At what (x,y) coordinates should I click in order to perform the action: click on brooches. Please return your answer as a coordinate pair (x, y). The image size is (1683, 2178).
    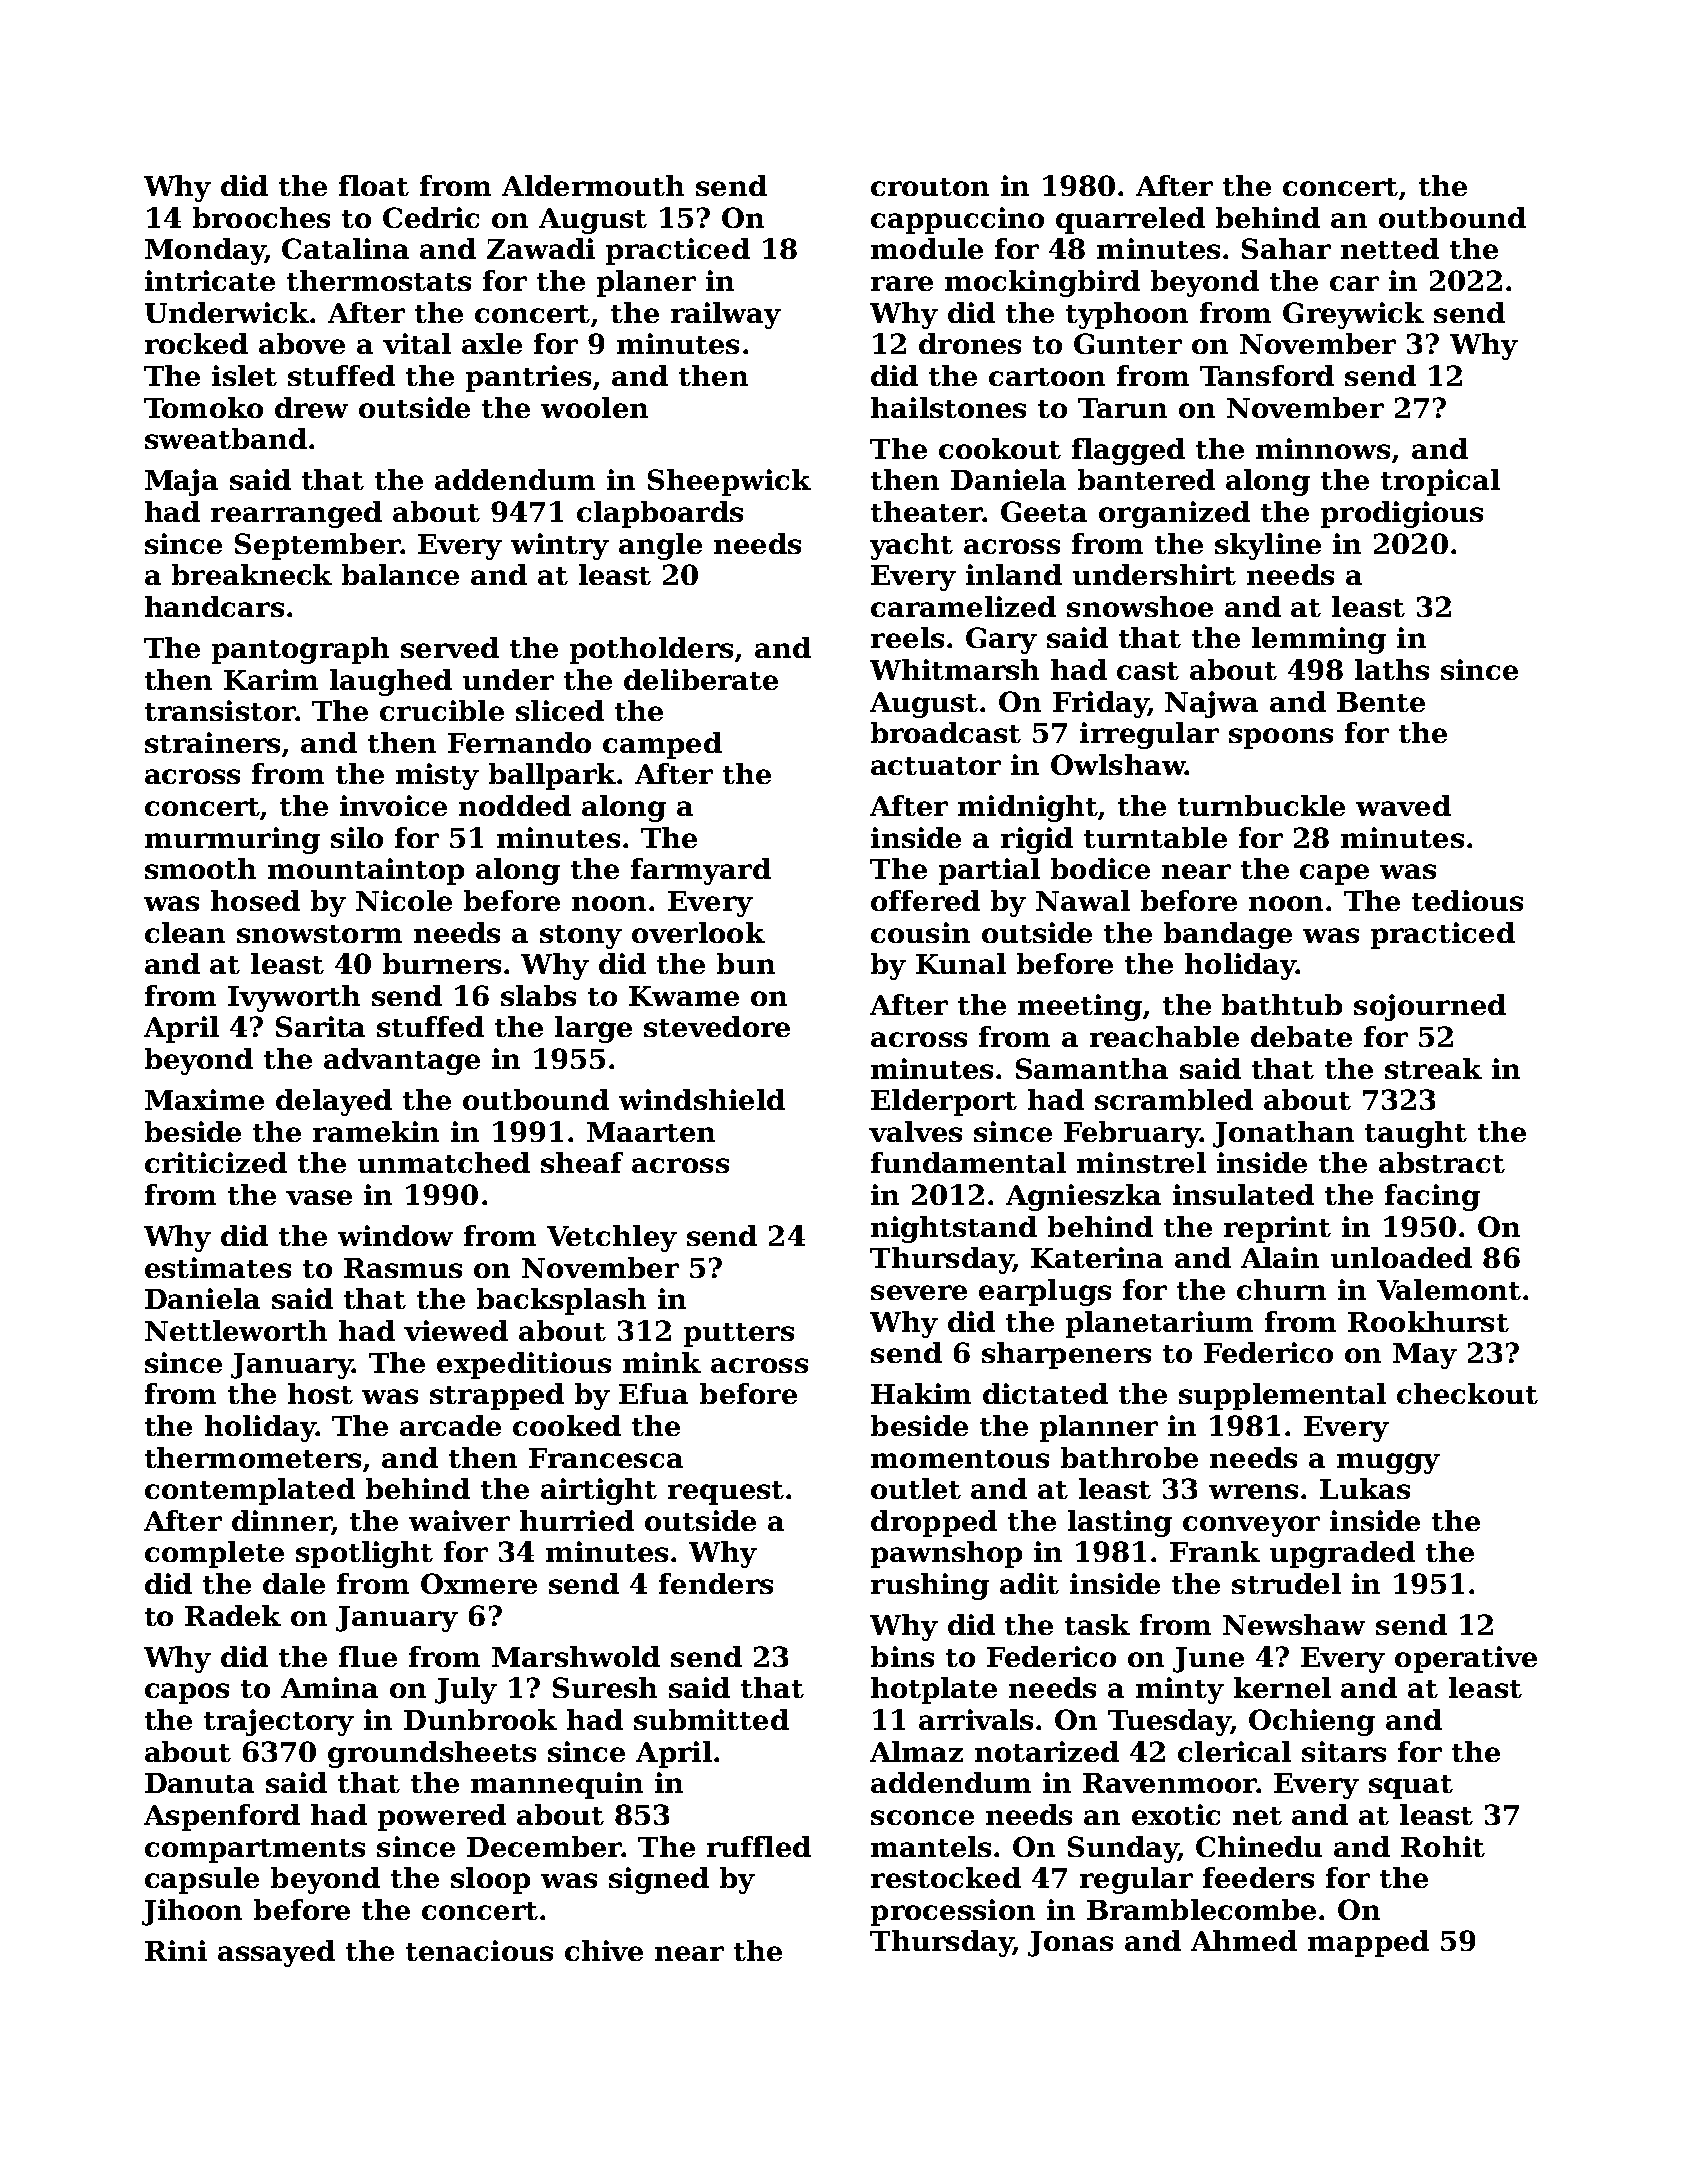
    Looking at the image, I should click on (261, 217).
